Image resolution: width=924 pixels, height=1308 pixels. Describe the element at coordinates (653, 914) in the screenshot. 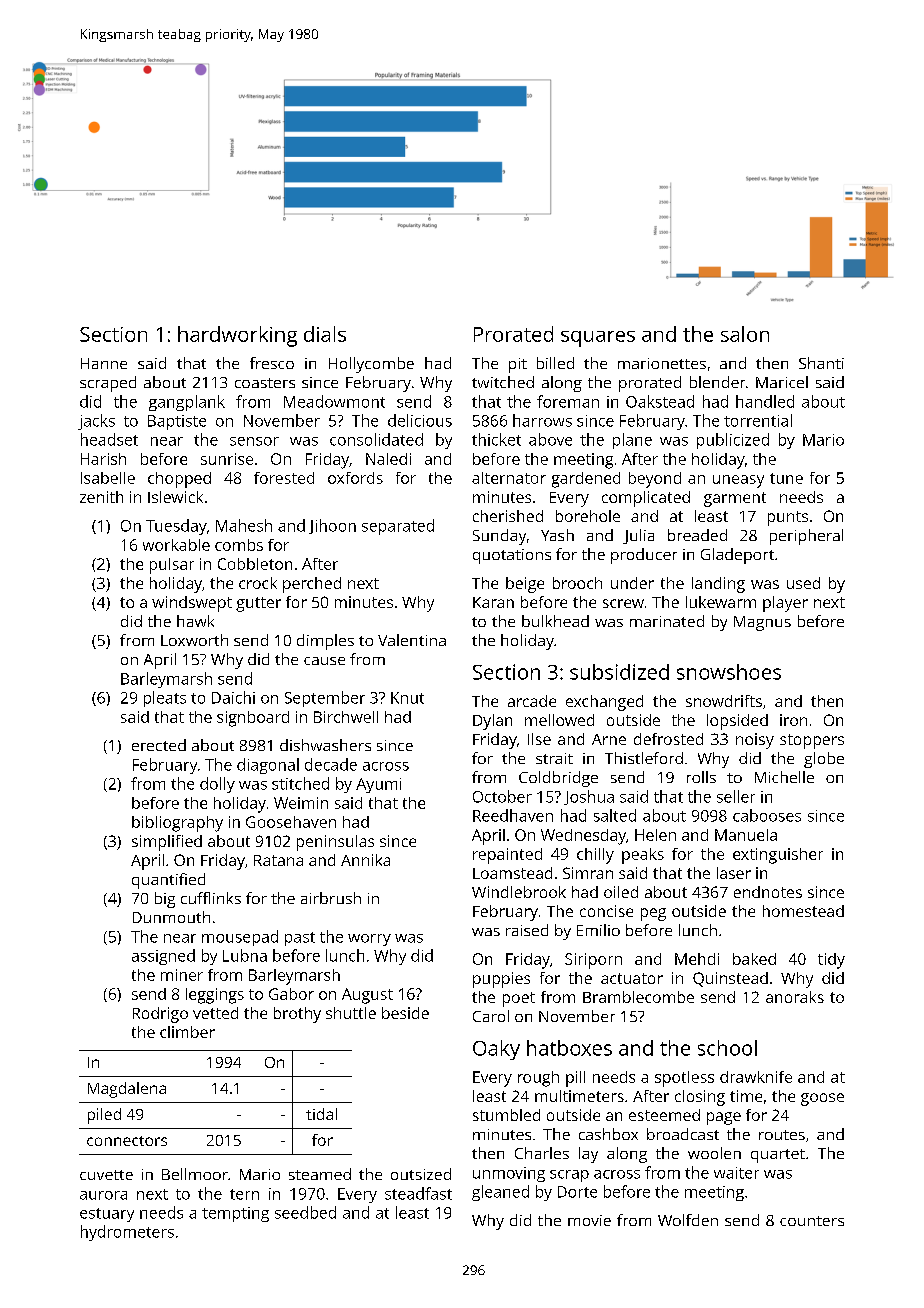

I see `peg` at that location.
